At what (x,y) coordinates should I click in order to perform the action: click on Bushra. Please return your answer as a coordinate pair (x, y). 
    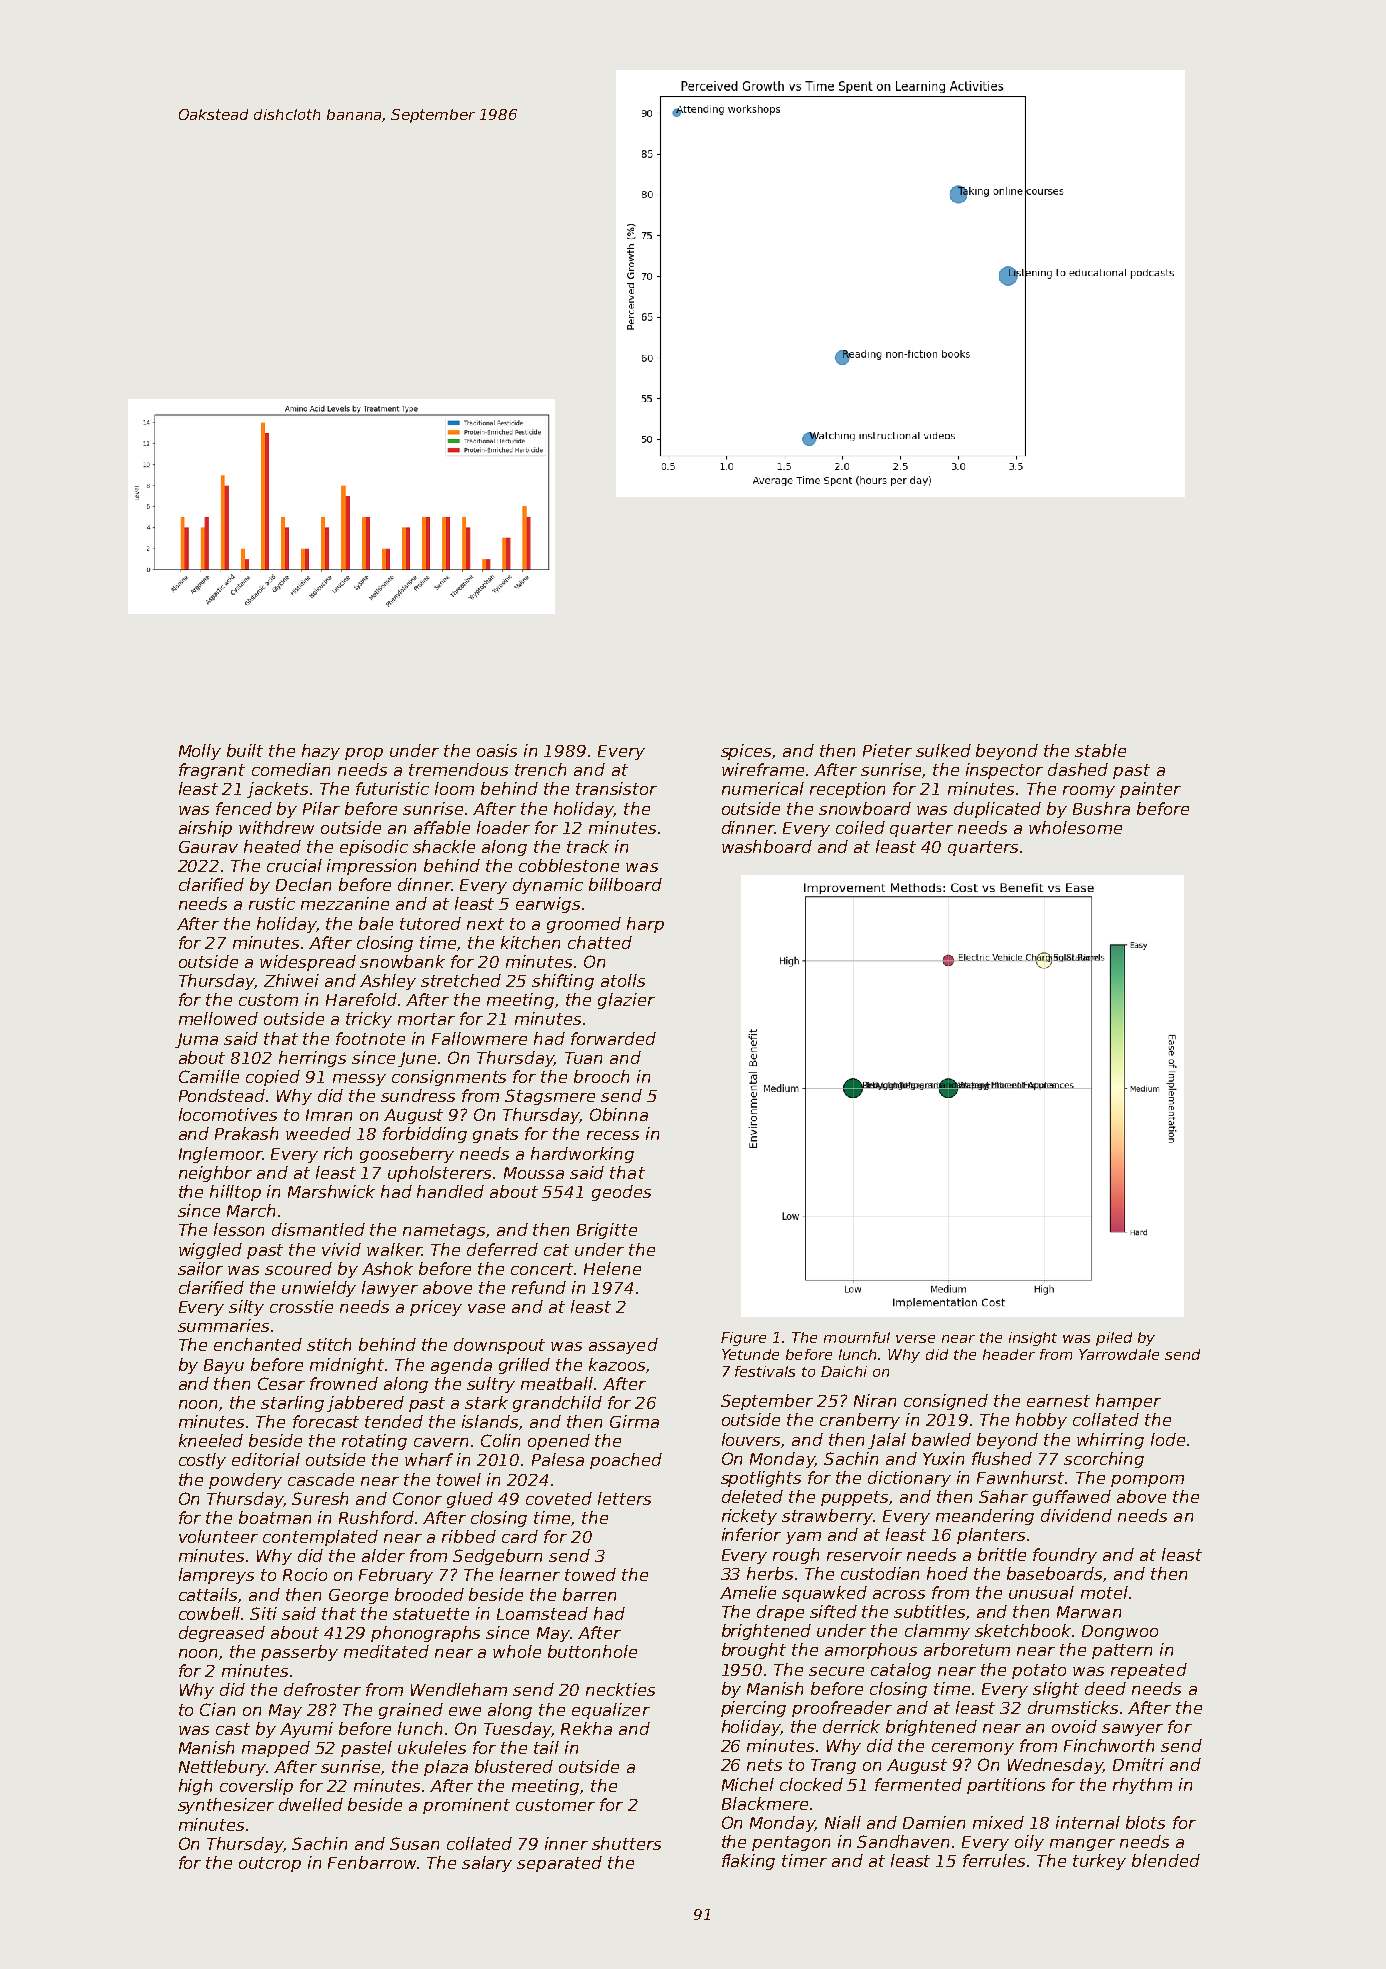
    Looking at the image, I should click on (1101, 808).
